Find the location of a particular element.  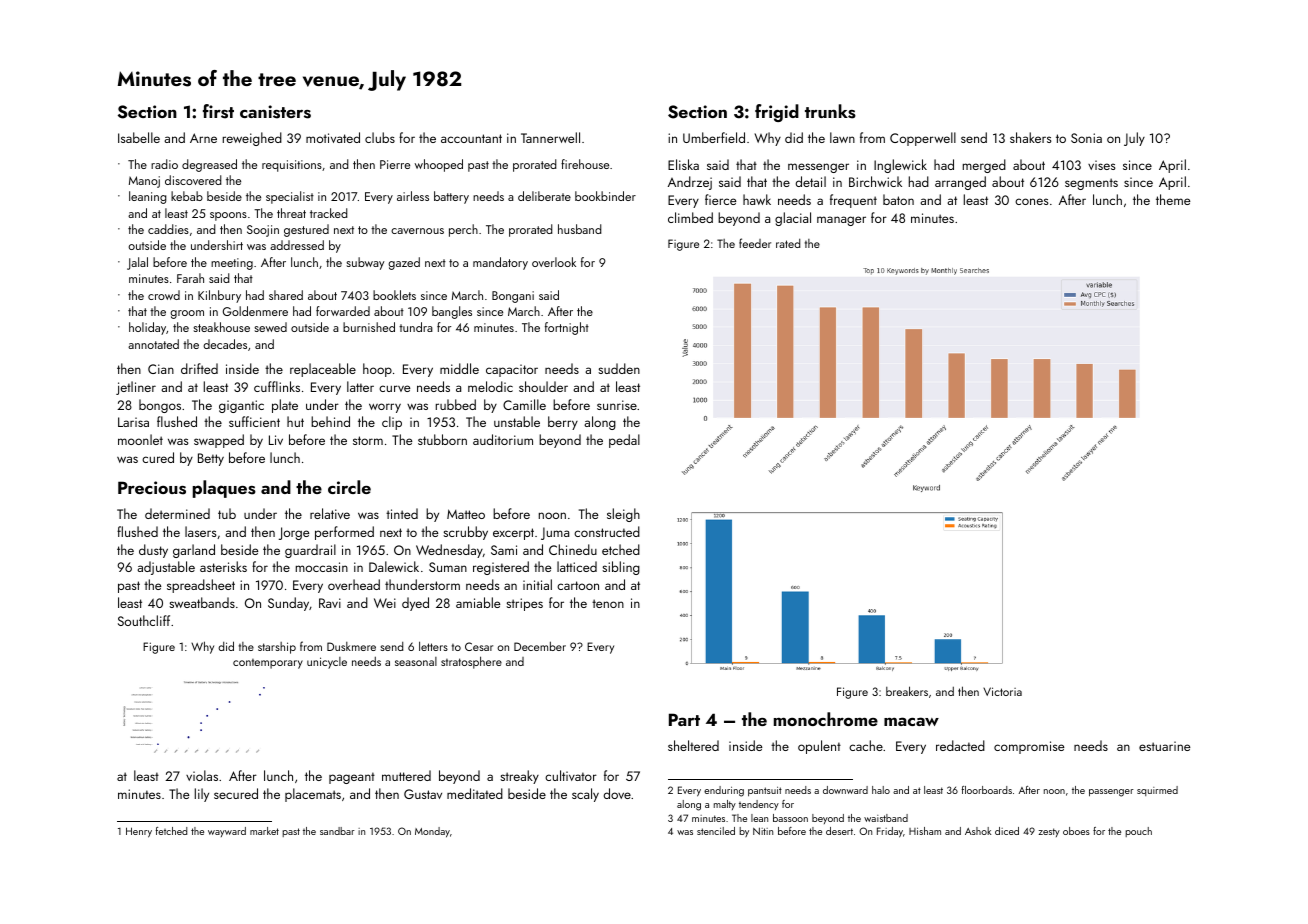

theme is located at coordinates (1173, 199).
